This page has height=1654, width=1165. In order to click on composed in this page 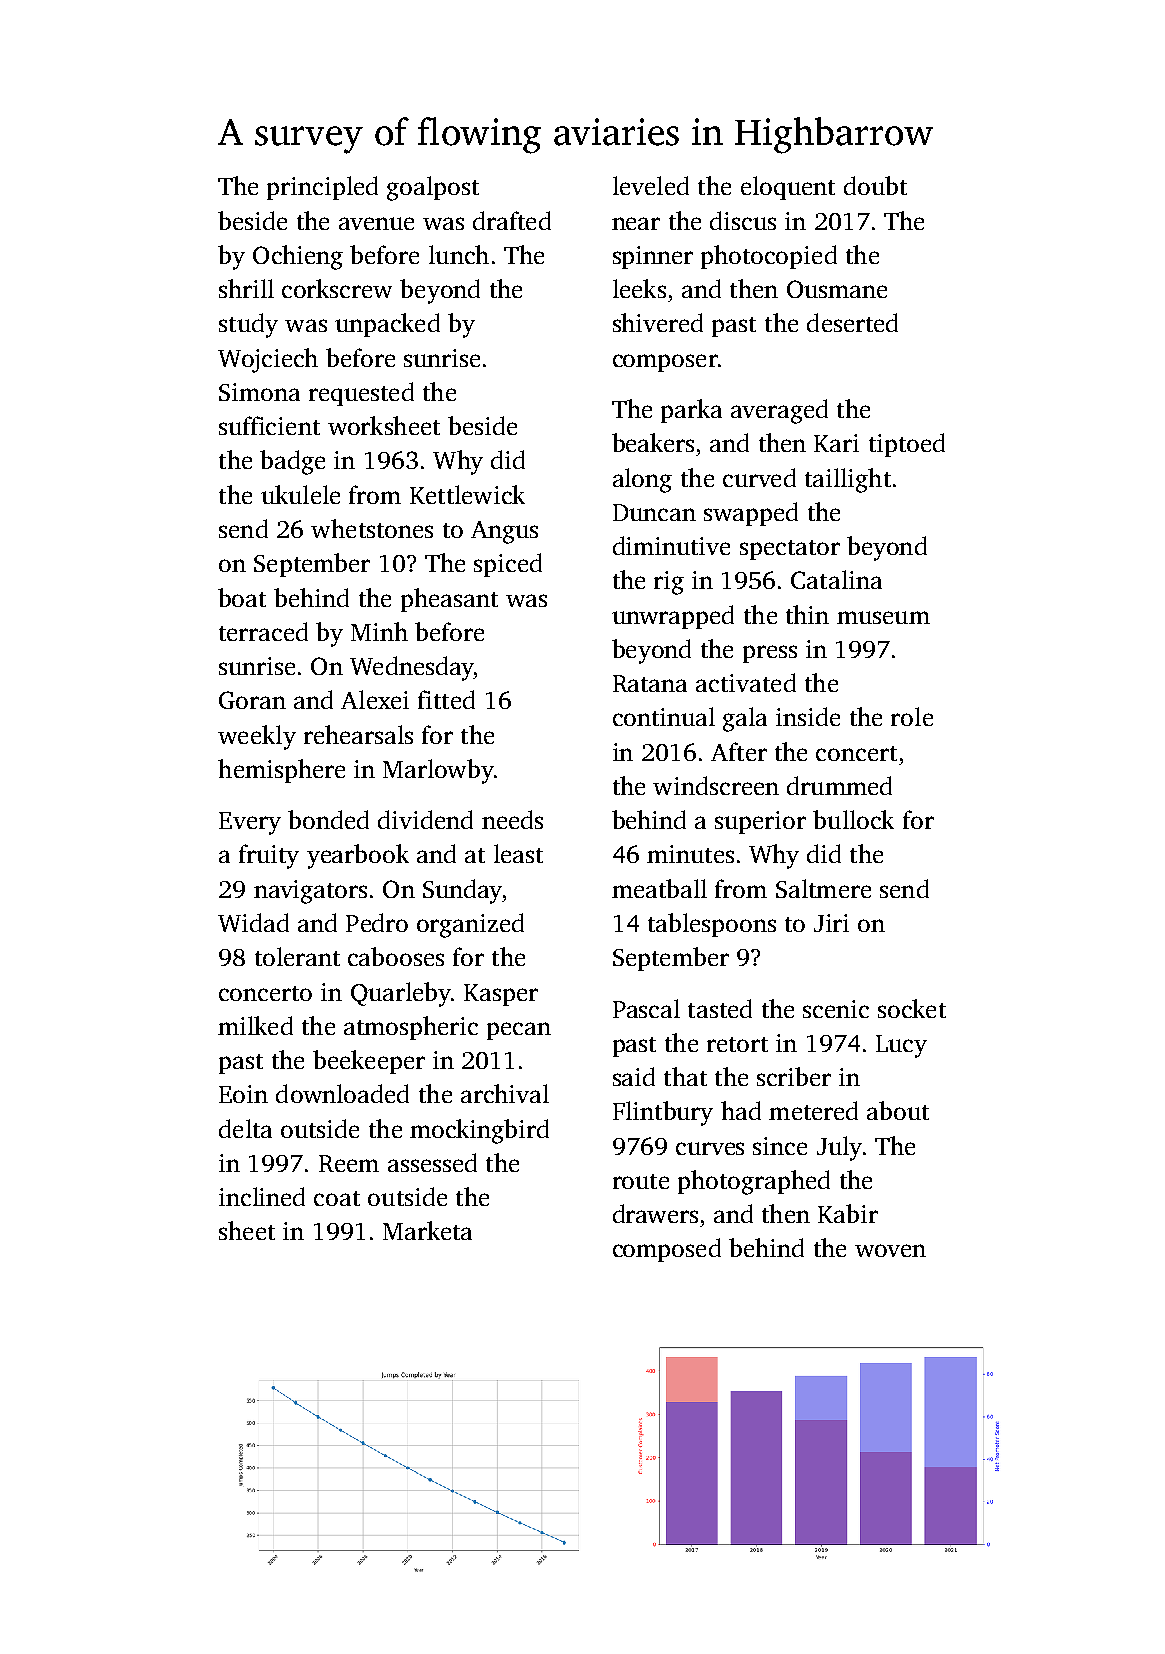, I will do `click(667, 1250)`.
